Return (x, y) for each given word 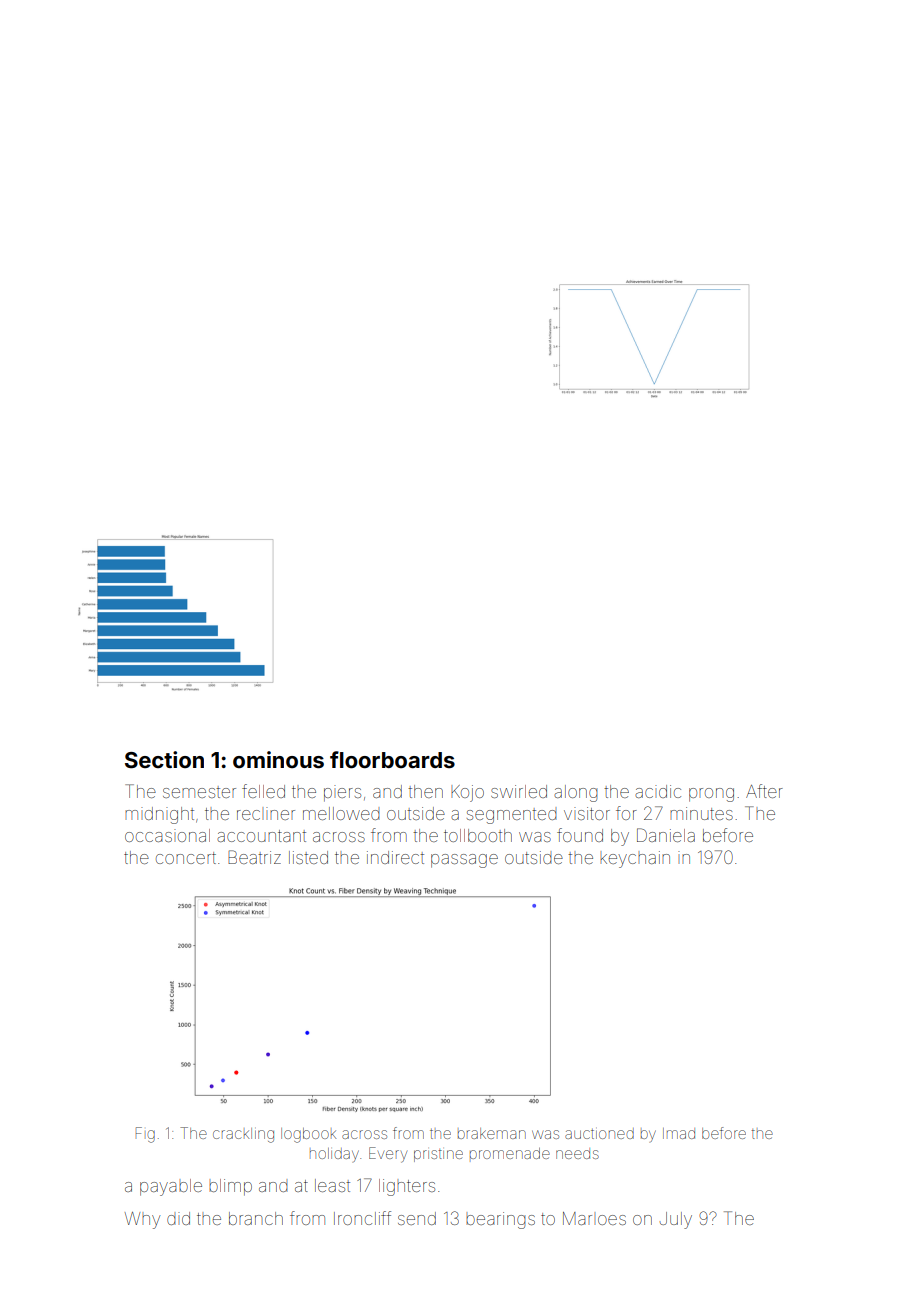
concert (186, 858)
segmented (512, 816)
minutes (701, 813)
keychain (635, 859)
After (764, 791)
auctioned (599, 1133)
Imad (679, 1133)
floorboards (392, 759)
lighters (407, 1187)
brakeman (492, 1133)
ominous (278, 760)
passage (464, 861)
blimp (230, 1187)
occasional (167, 835)
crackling (243, 1135)
